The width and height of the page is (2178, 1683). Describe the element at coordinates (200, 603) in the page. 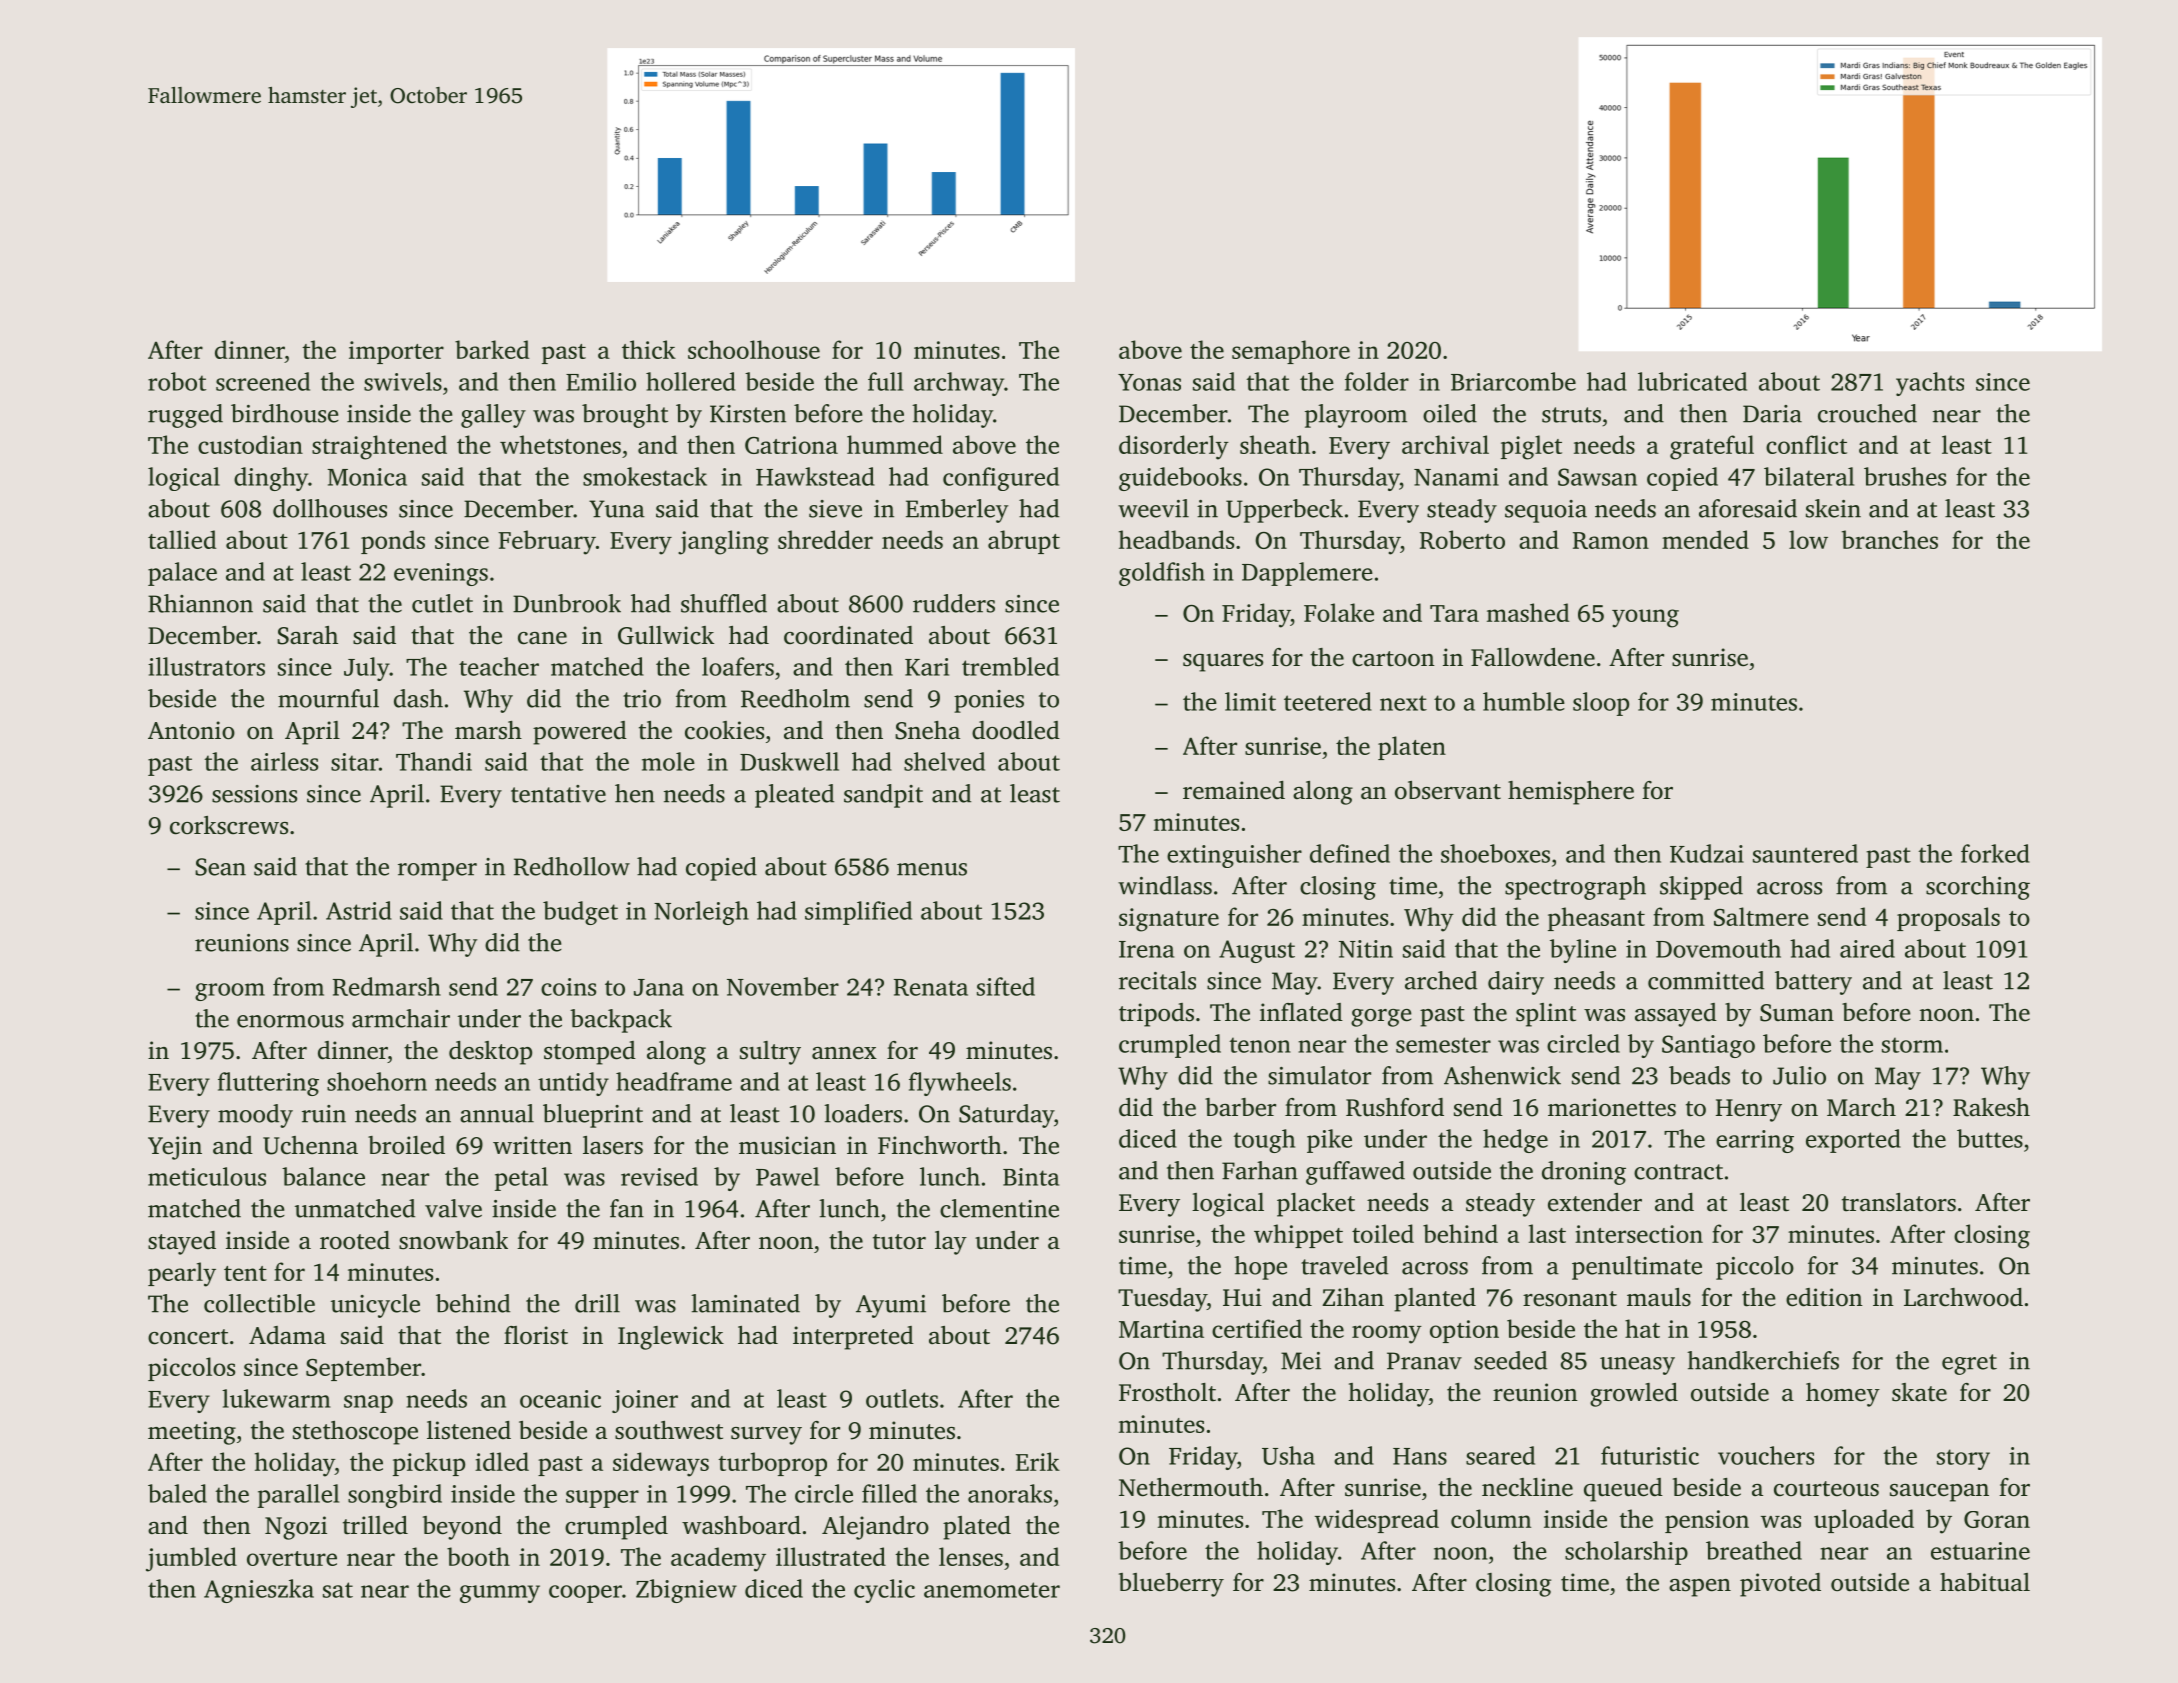

I see `Rhiannon` at that location.
